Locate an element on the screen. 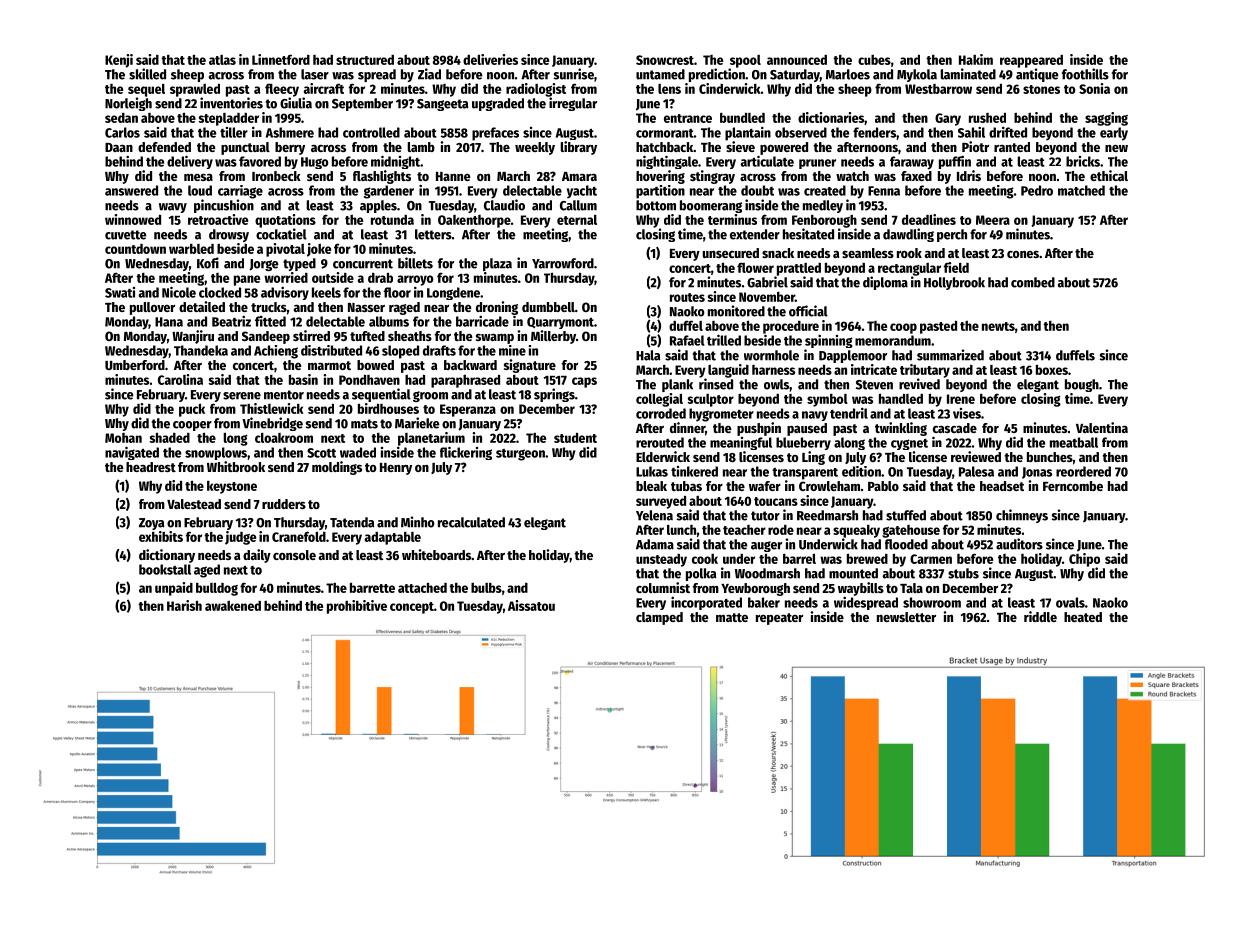  auditors is located at coordinates (1019, 544).
